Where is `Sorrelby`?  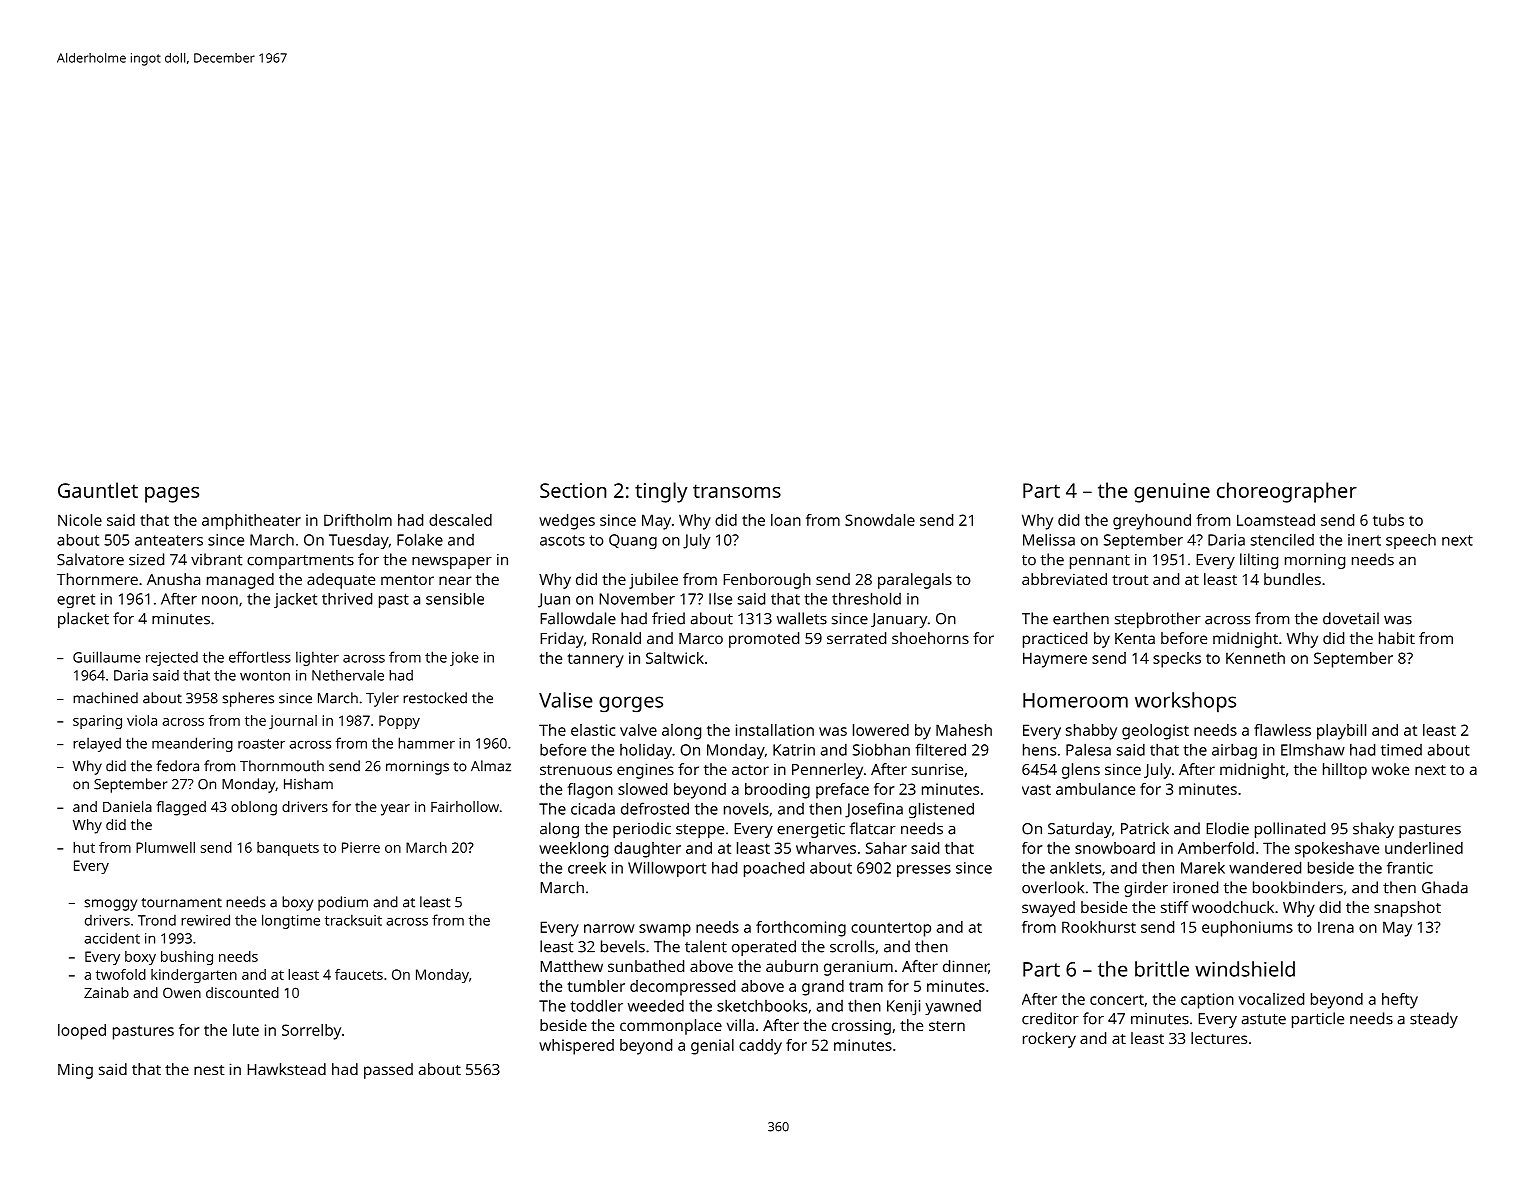 Sorrelby is located at coordinates (311, 1032).
